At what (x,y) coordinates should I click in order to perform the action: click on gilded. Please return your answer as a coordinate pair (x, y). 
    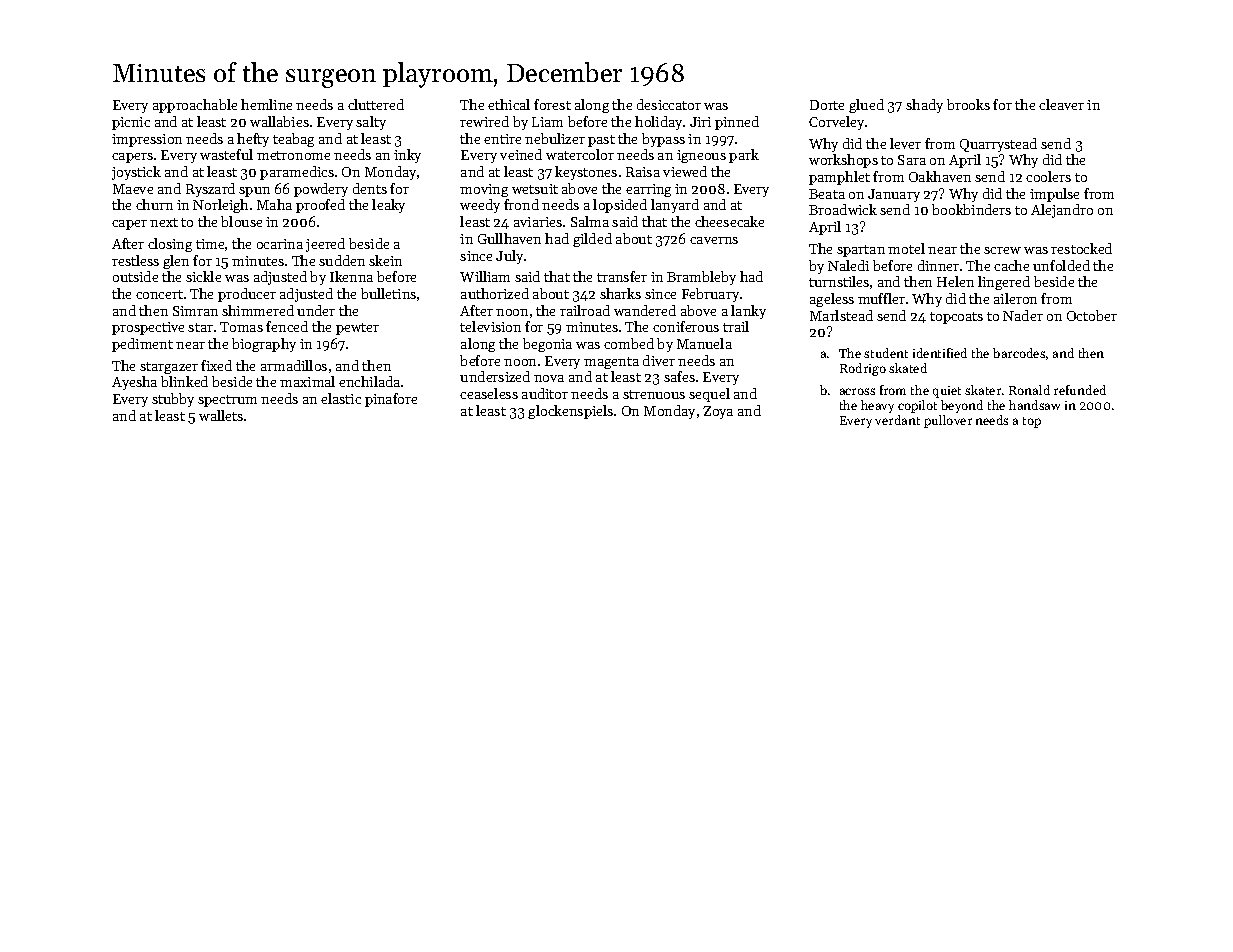
    Looking at the image, I should click on (592, 240).
